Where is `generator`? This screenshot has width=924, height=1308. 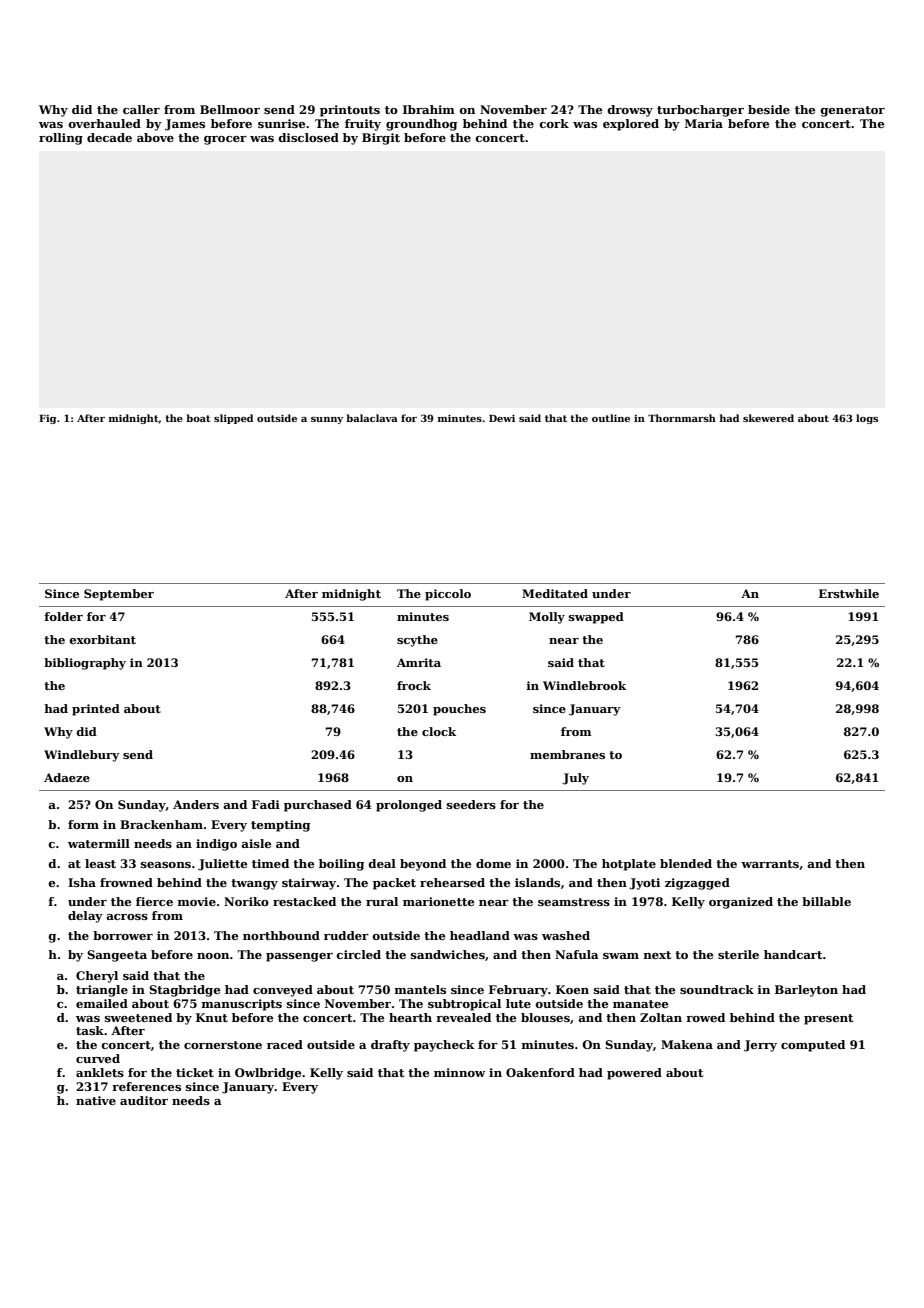 generator is located at coordinates (853, 111).
